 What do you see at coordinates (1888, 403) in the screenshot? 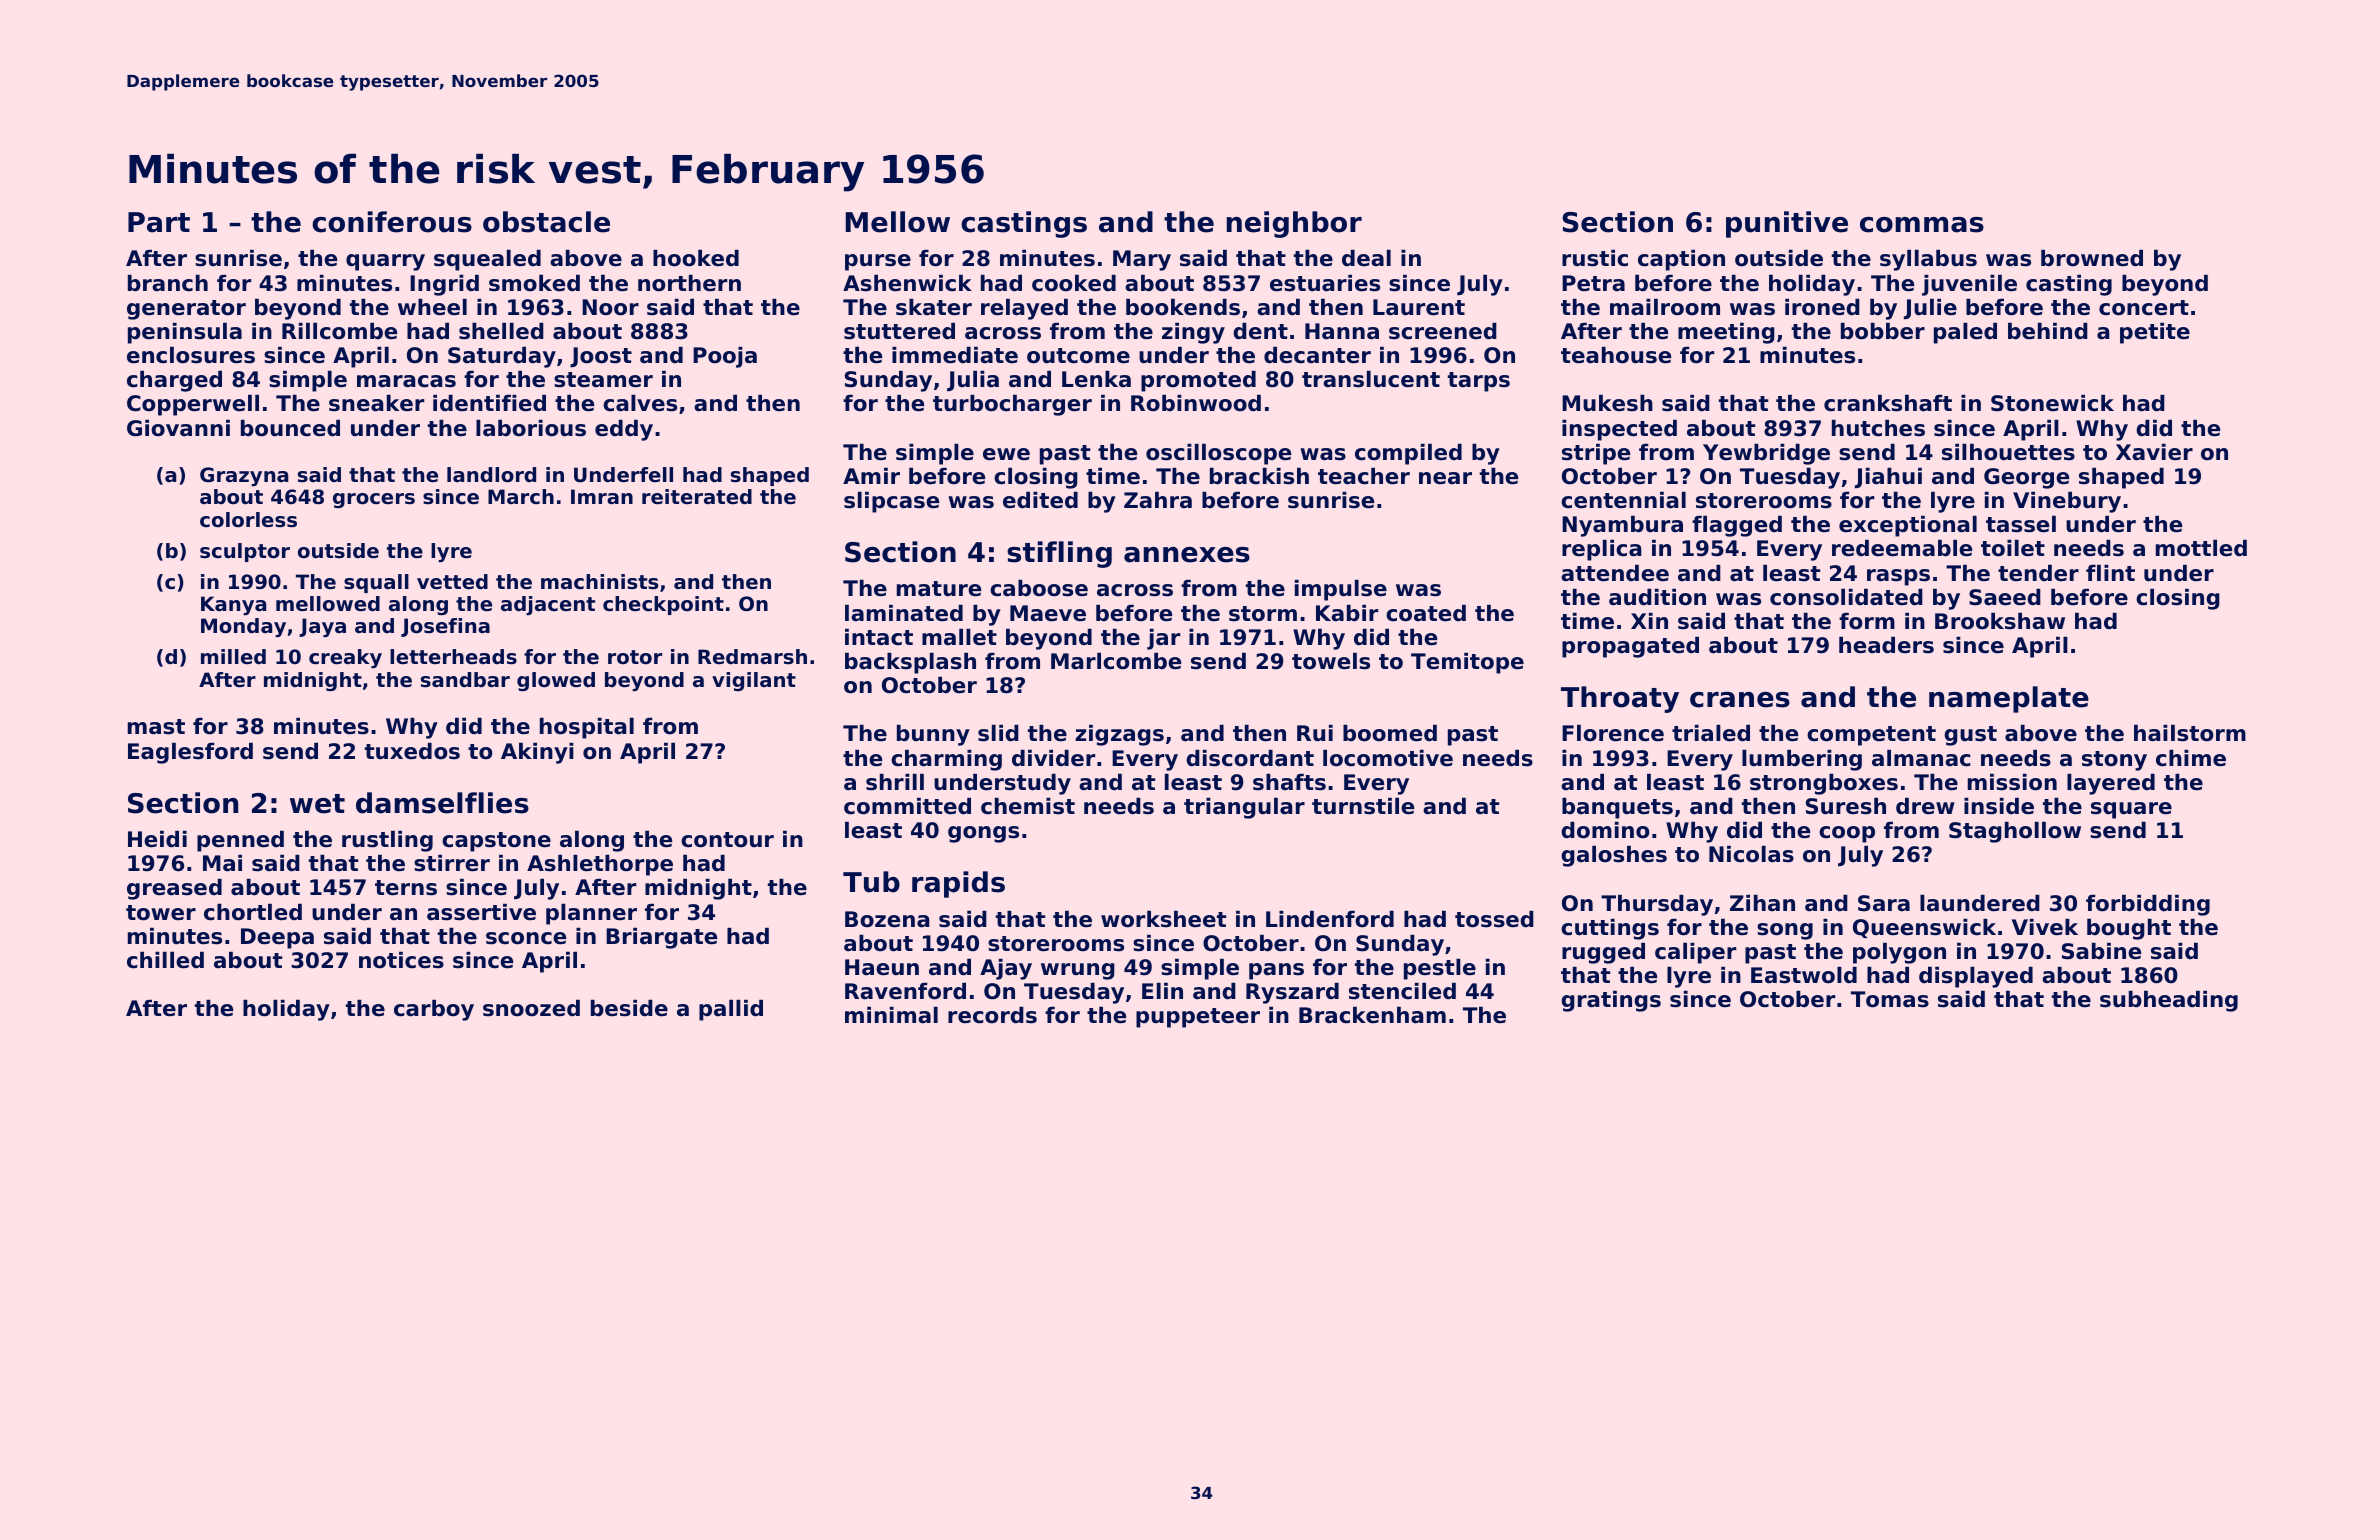
I see `crankshaft` at bounding box center [1888, 403].
